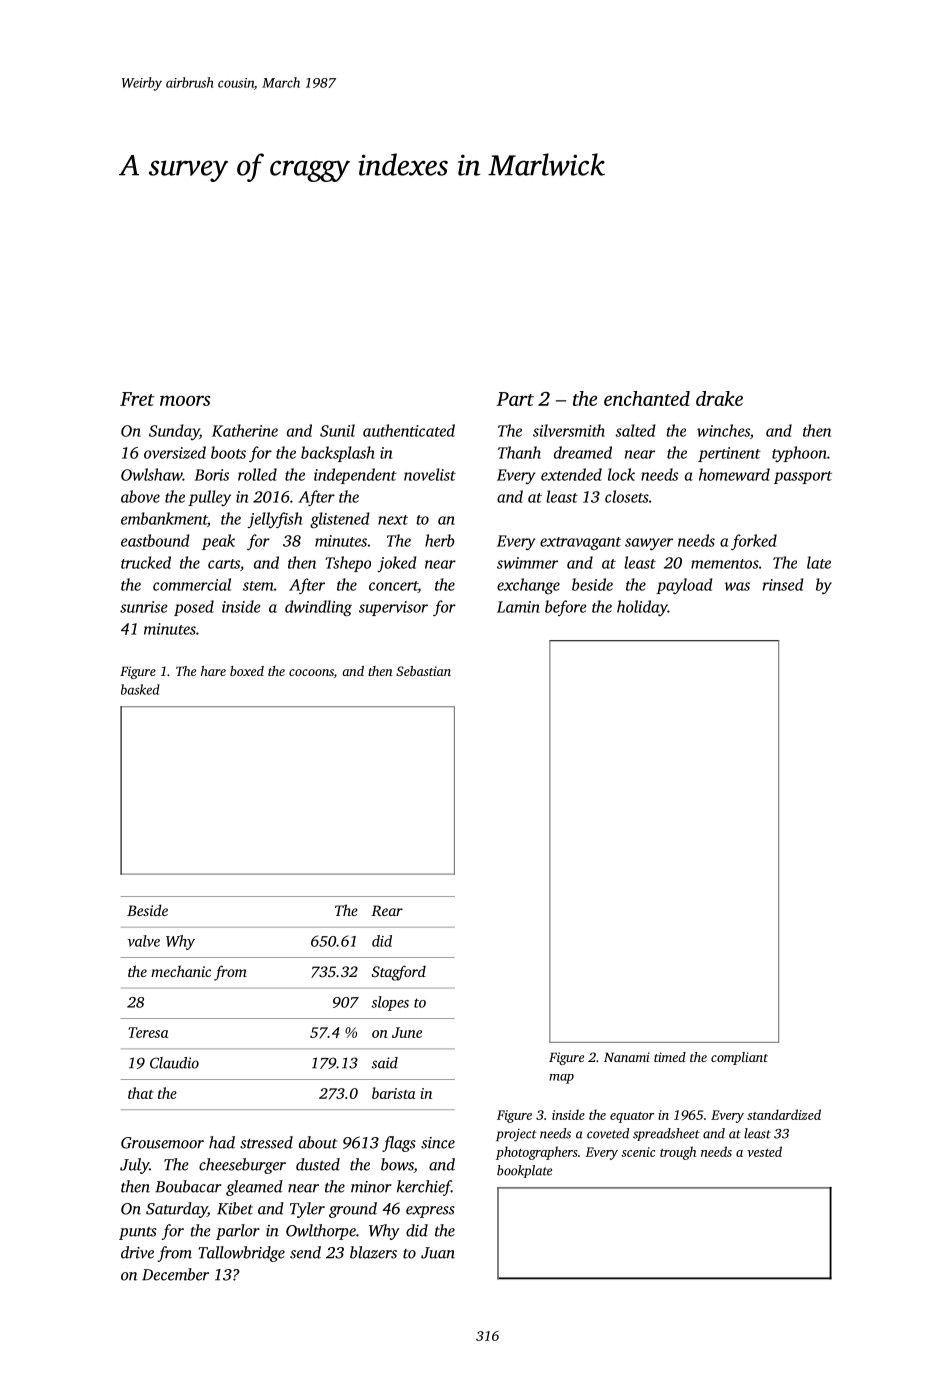 The image size is (952, 1379). What do you see at coordinates (144, 941) in the page?
I see `valve` at bounding box center [144, 941].
